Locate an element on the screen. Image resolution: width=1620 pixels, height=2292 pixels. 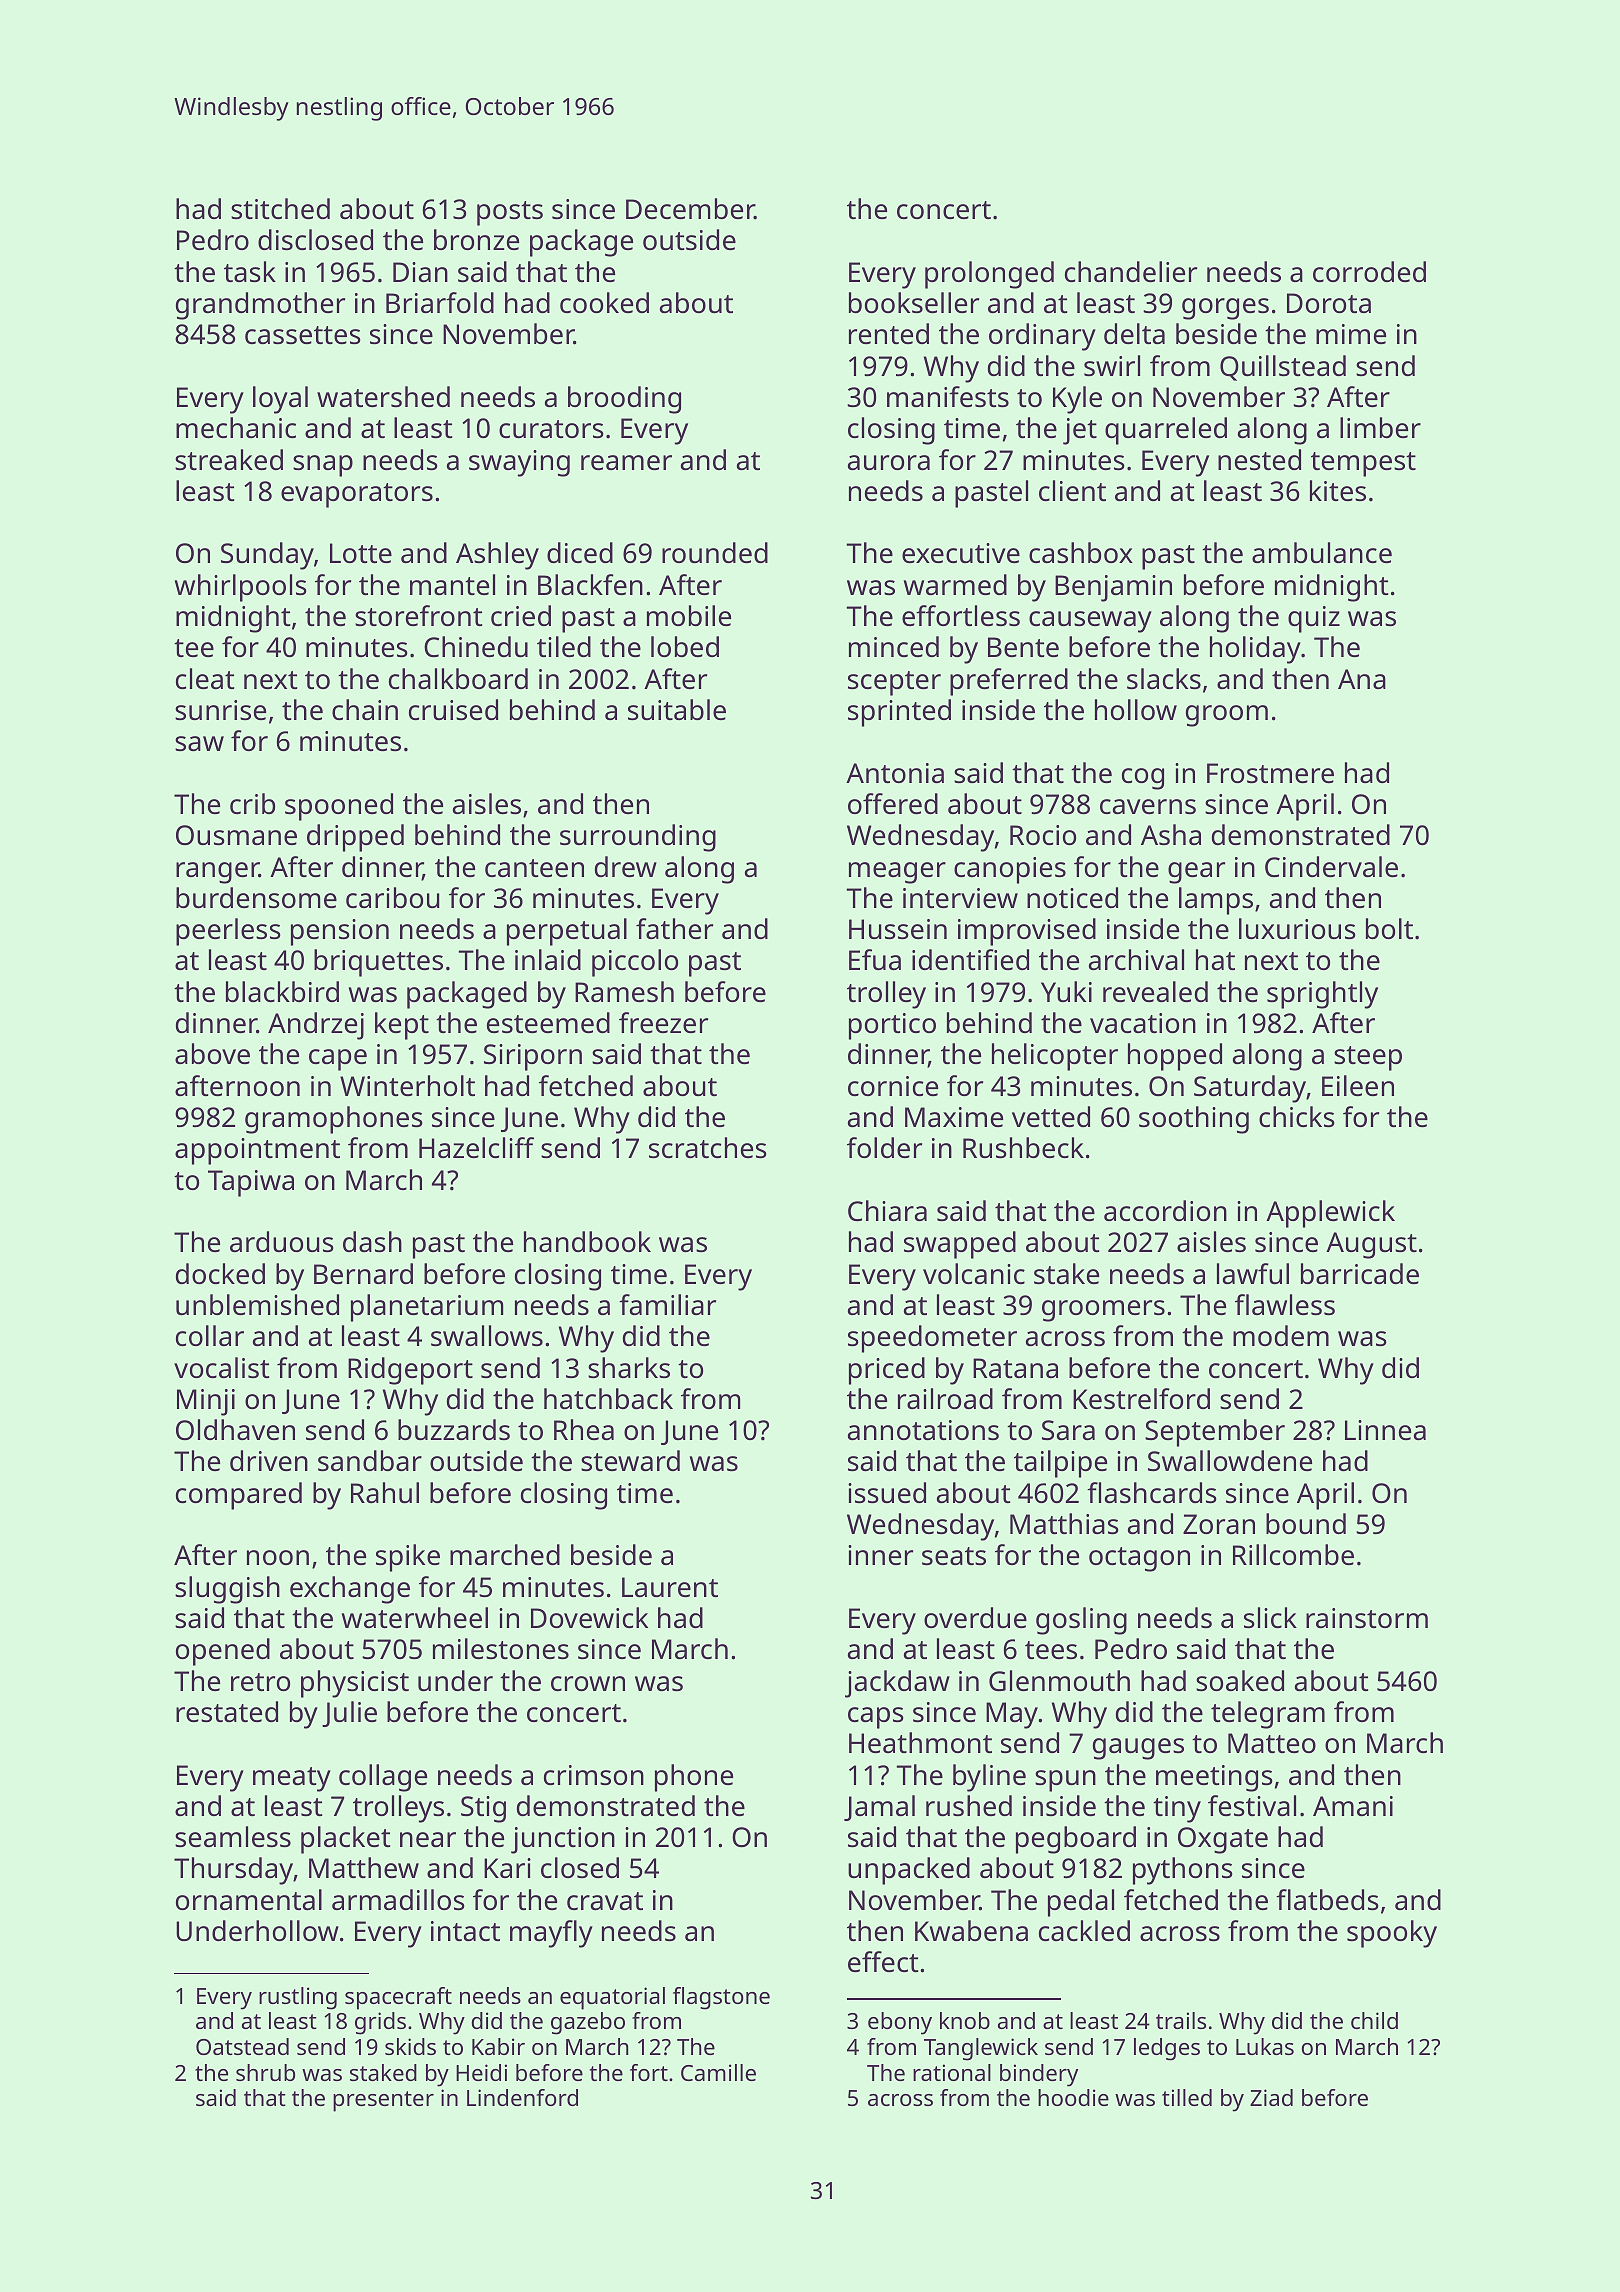
flatbeds is located at coordinates (1327, 1900).
